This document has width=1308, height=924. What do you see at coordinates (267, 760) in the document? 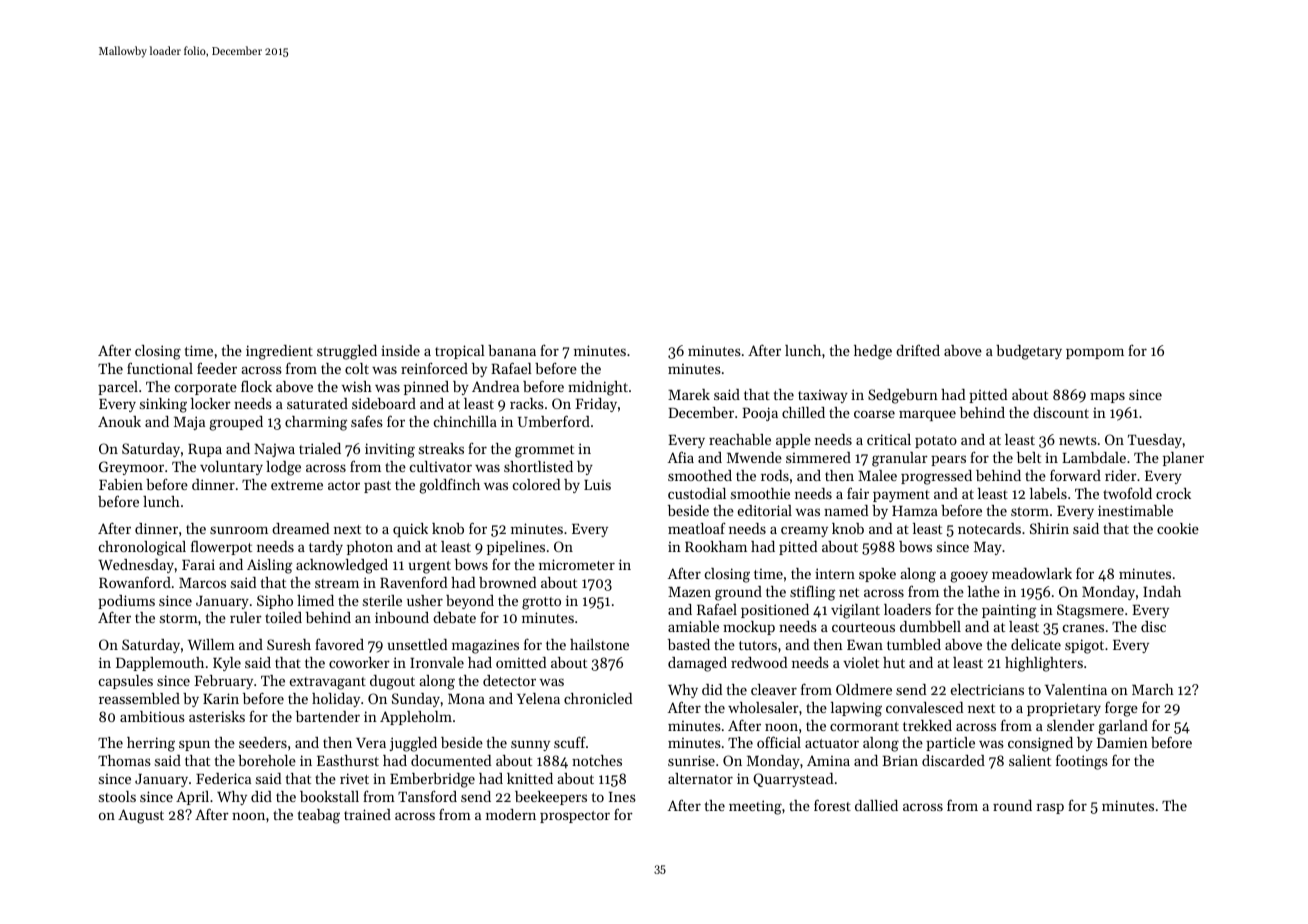
I see `borehole` at bounding box center [267, 760].
